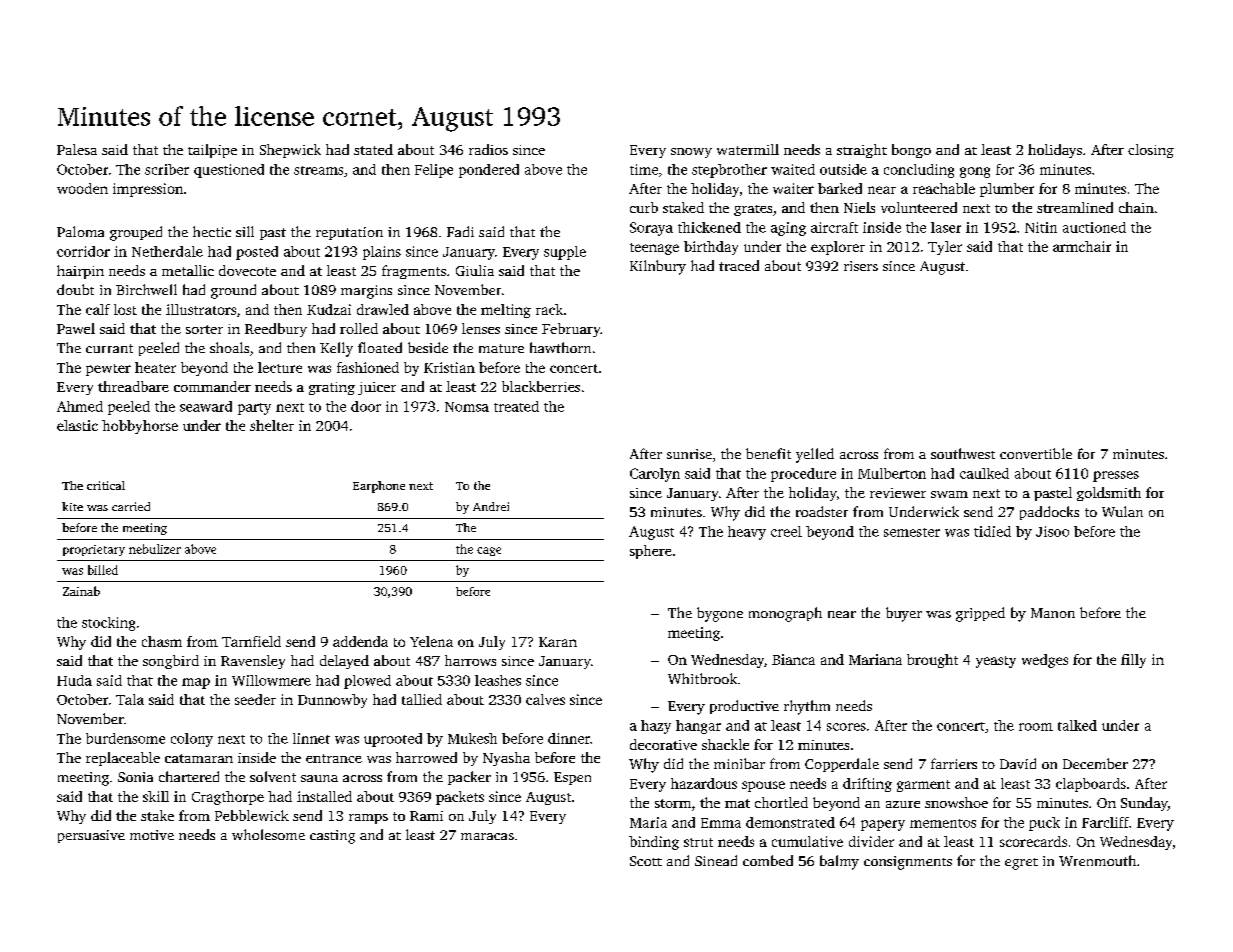 The height and width of the screenshot is (952, 1233). I want to click on radios, so click(488, 149).
